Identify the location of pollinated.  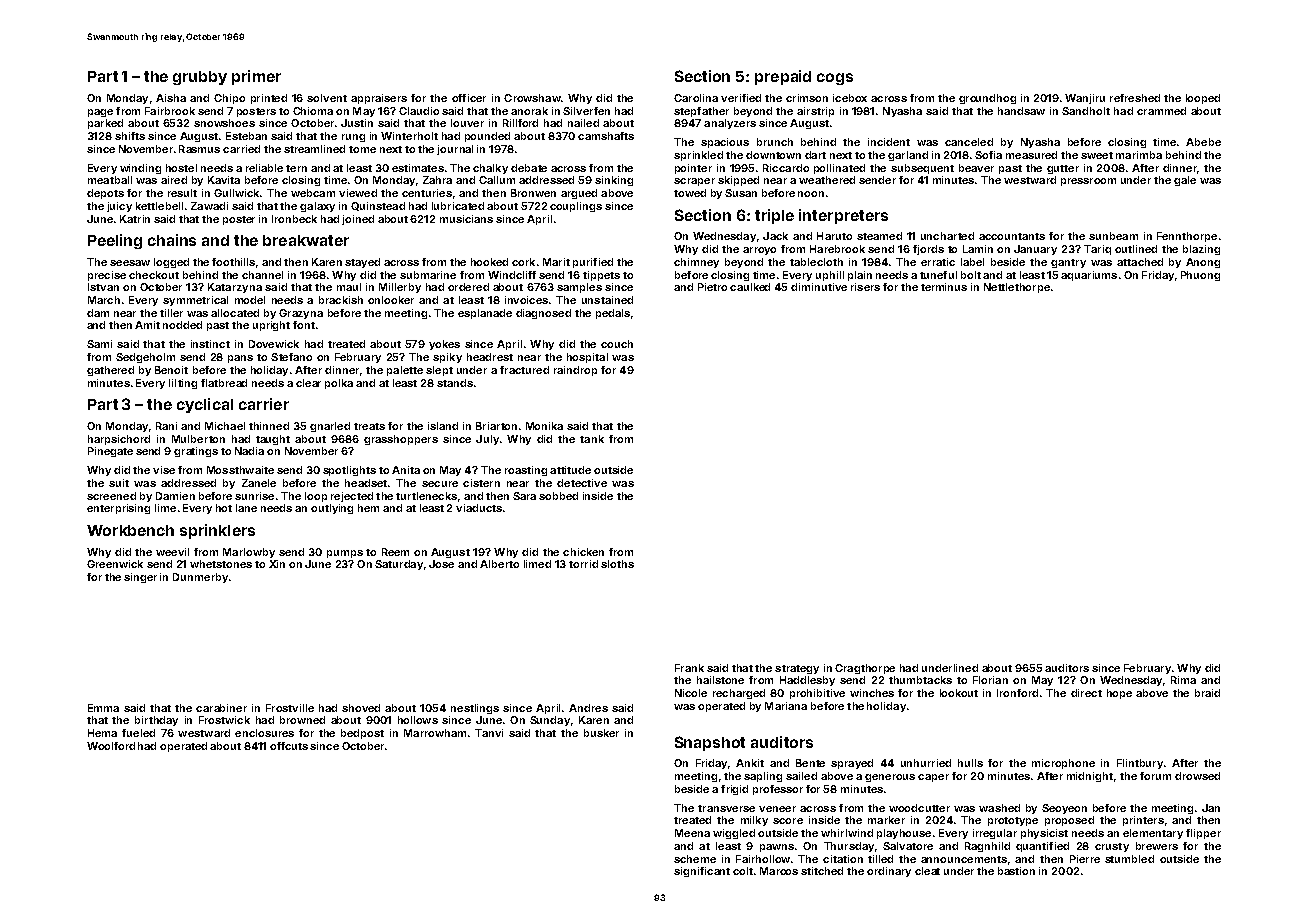
(839, 169).
